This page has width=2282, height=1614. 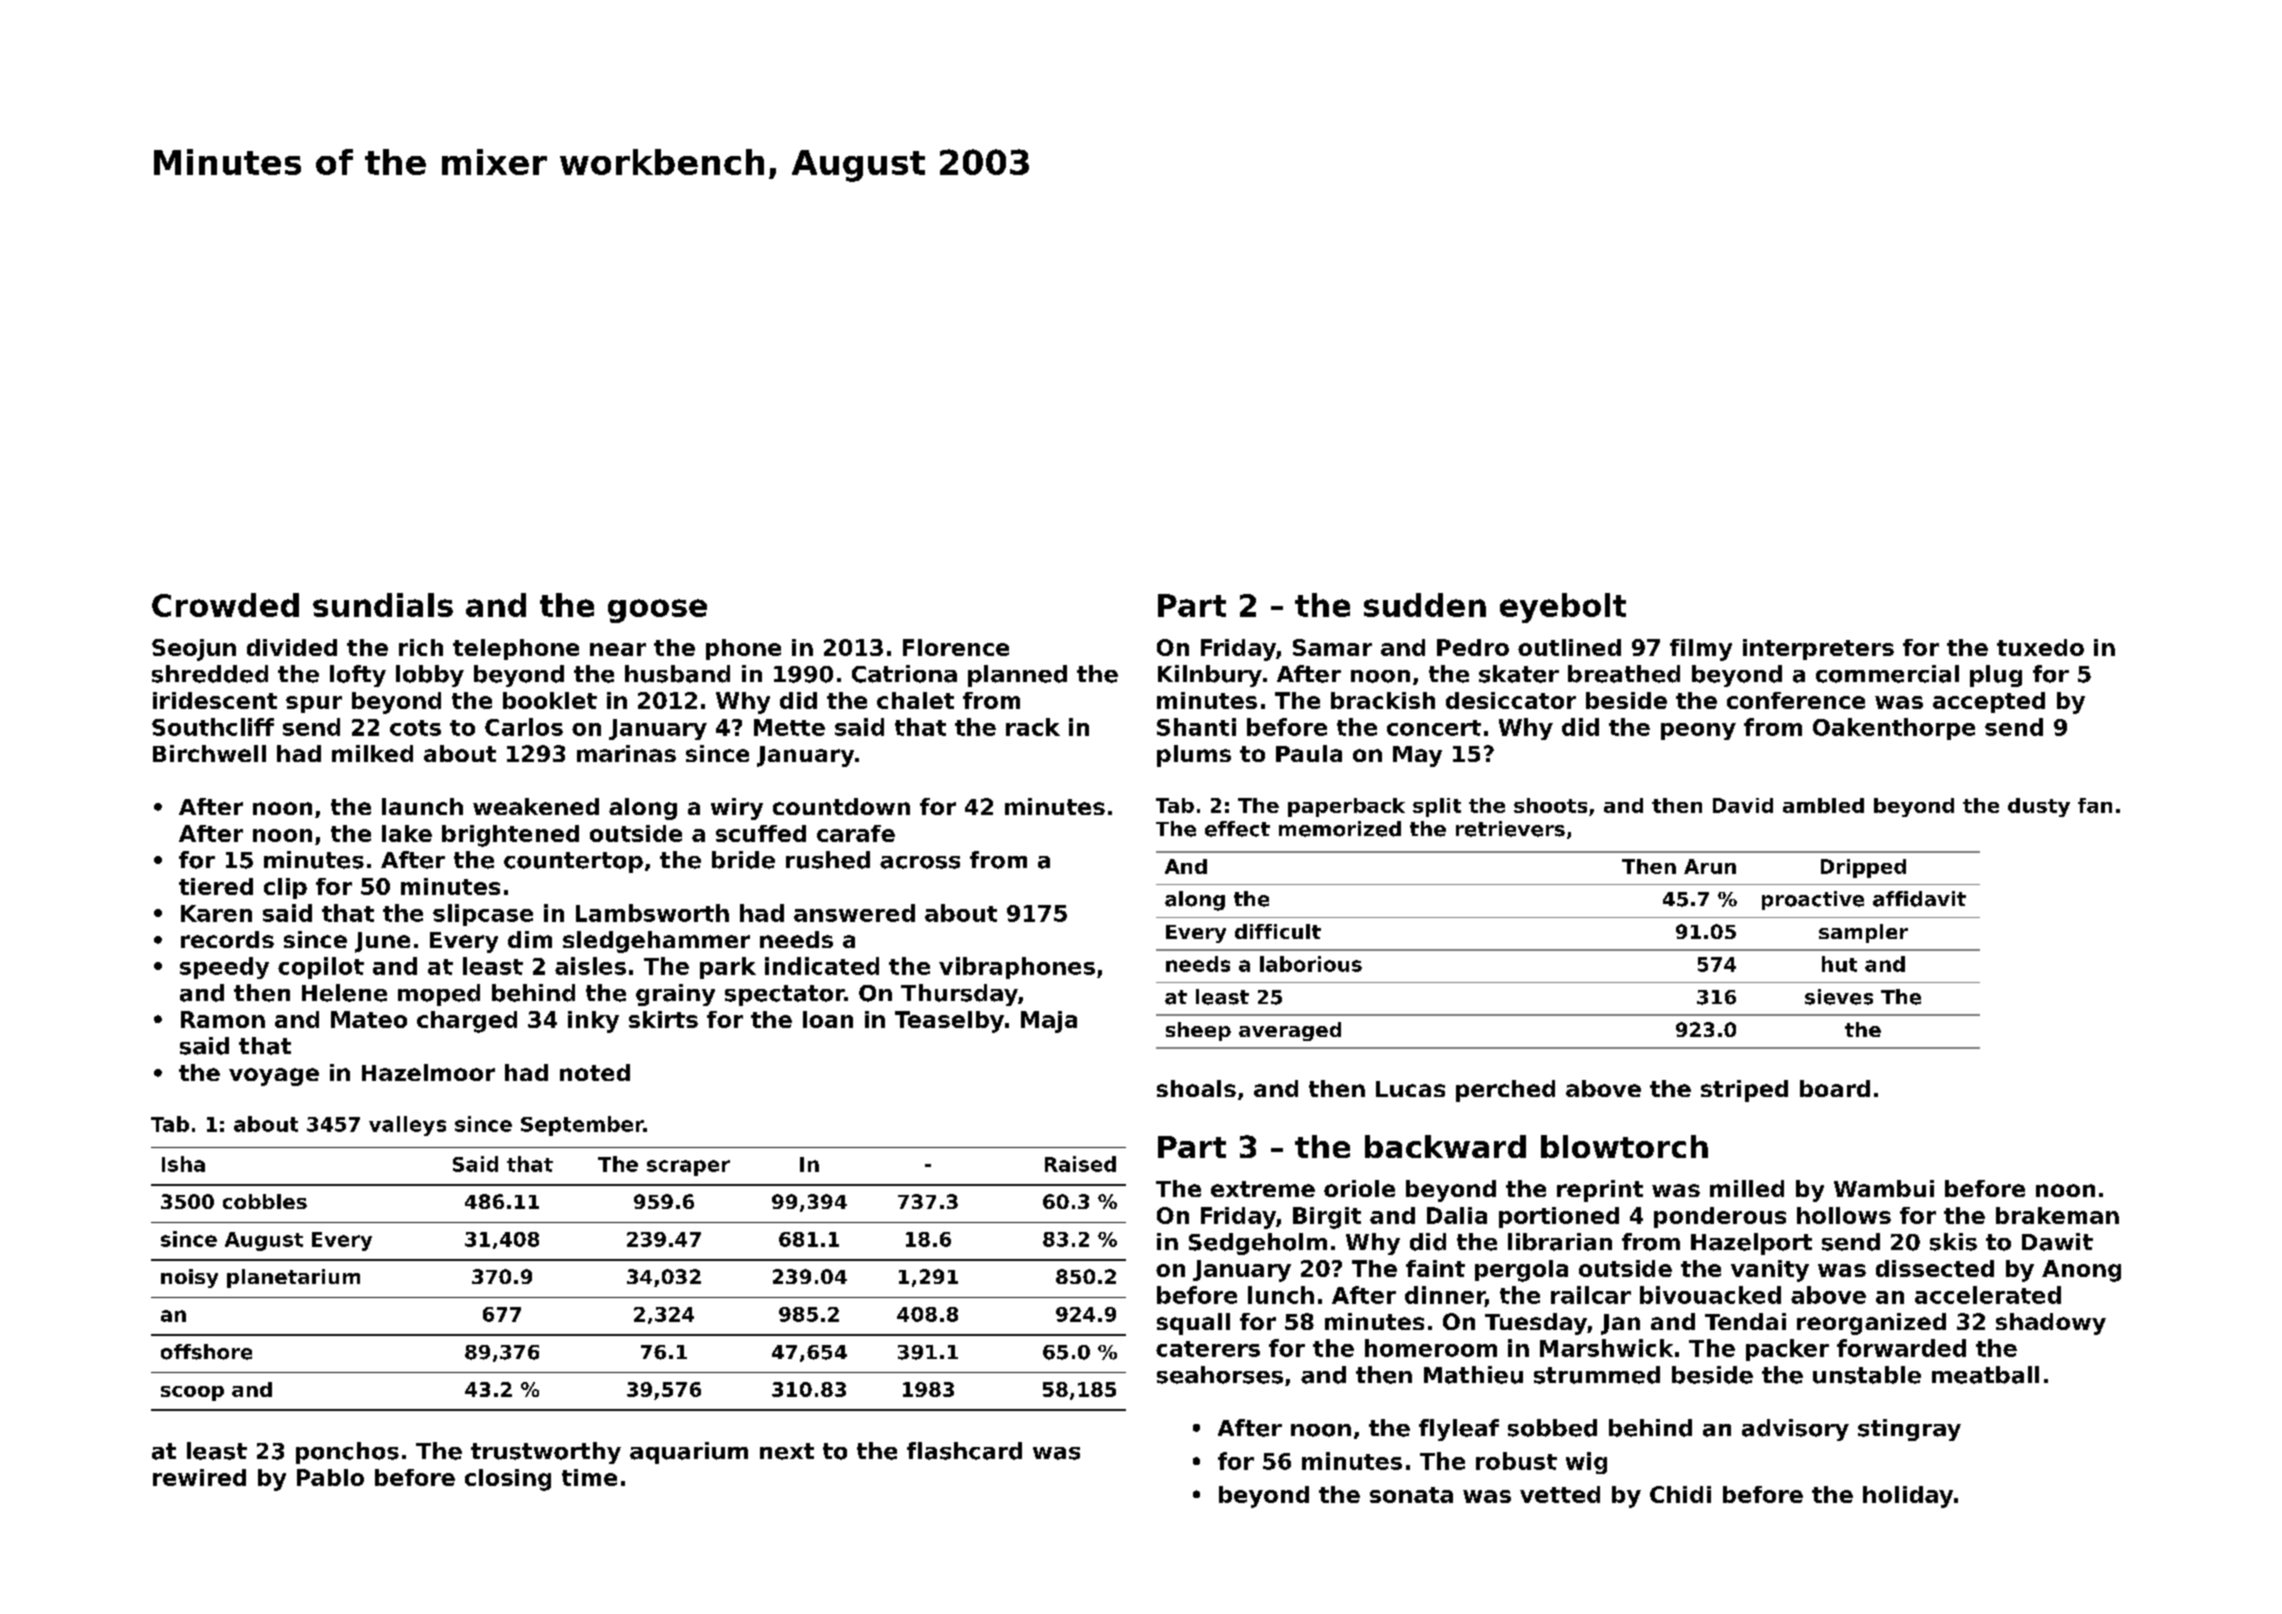 I want to click on planetarium, so click(x=293, y=1278).
